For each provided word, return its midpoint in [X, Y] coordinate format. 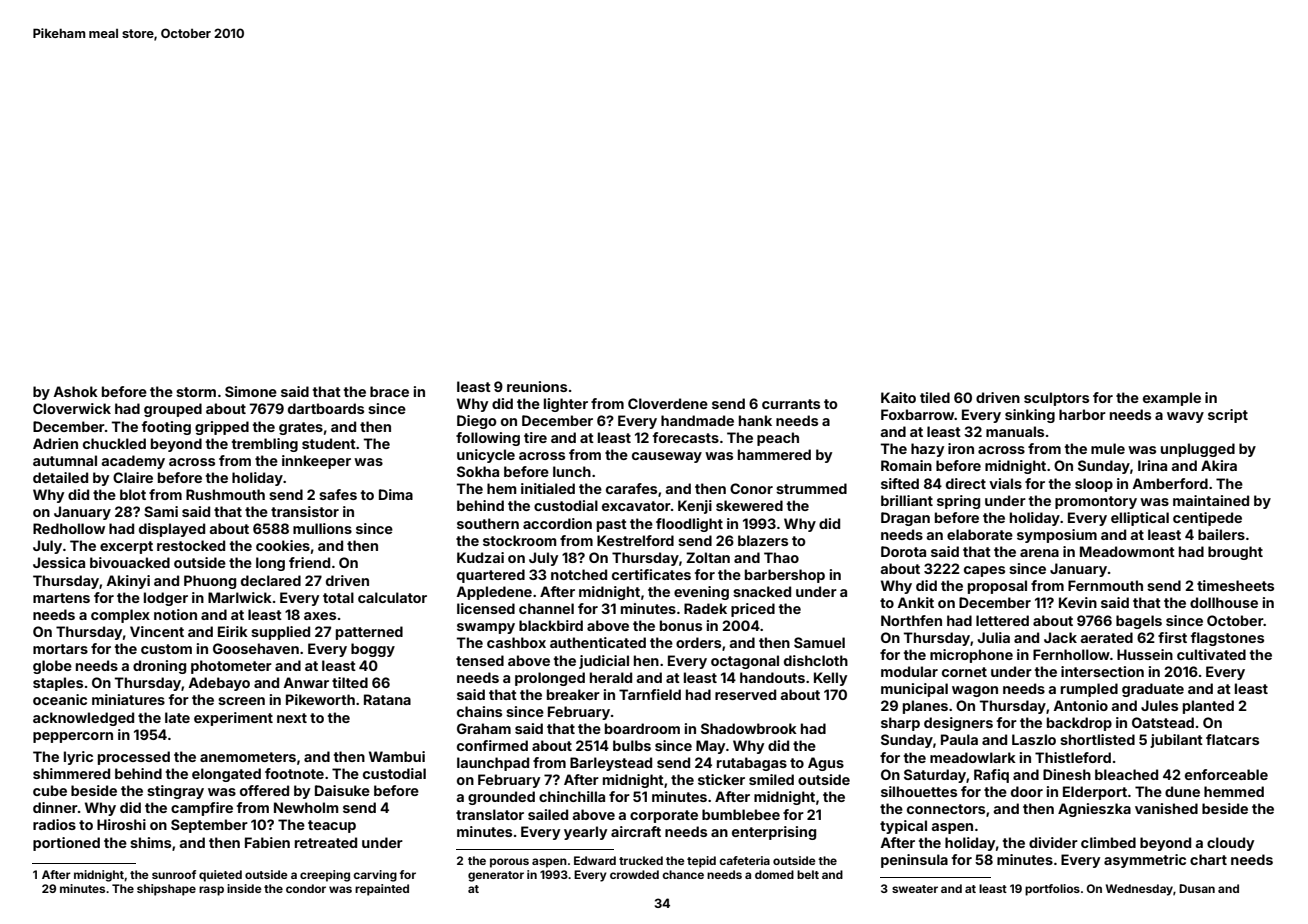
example [1172, 399]
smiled [771, 779]
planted [1208, 707]
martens [61, 598]
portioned [66, 844]
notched [579, 574]
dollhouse [1224, 602]
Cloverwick [72, 408]
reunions [537, 386]
